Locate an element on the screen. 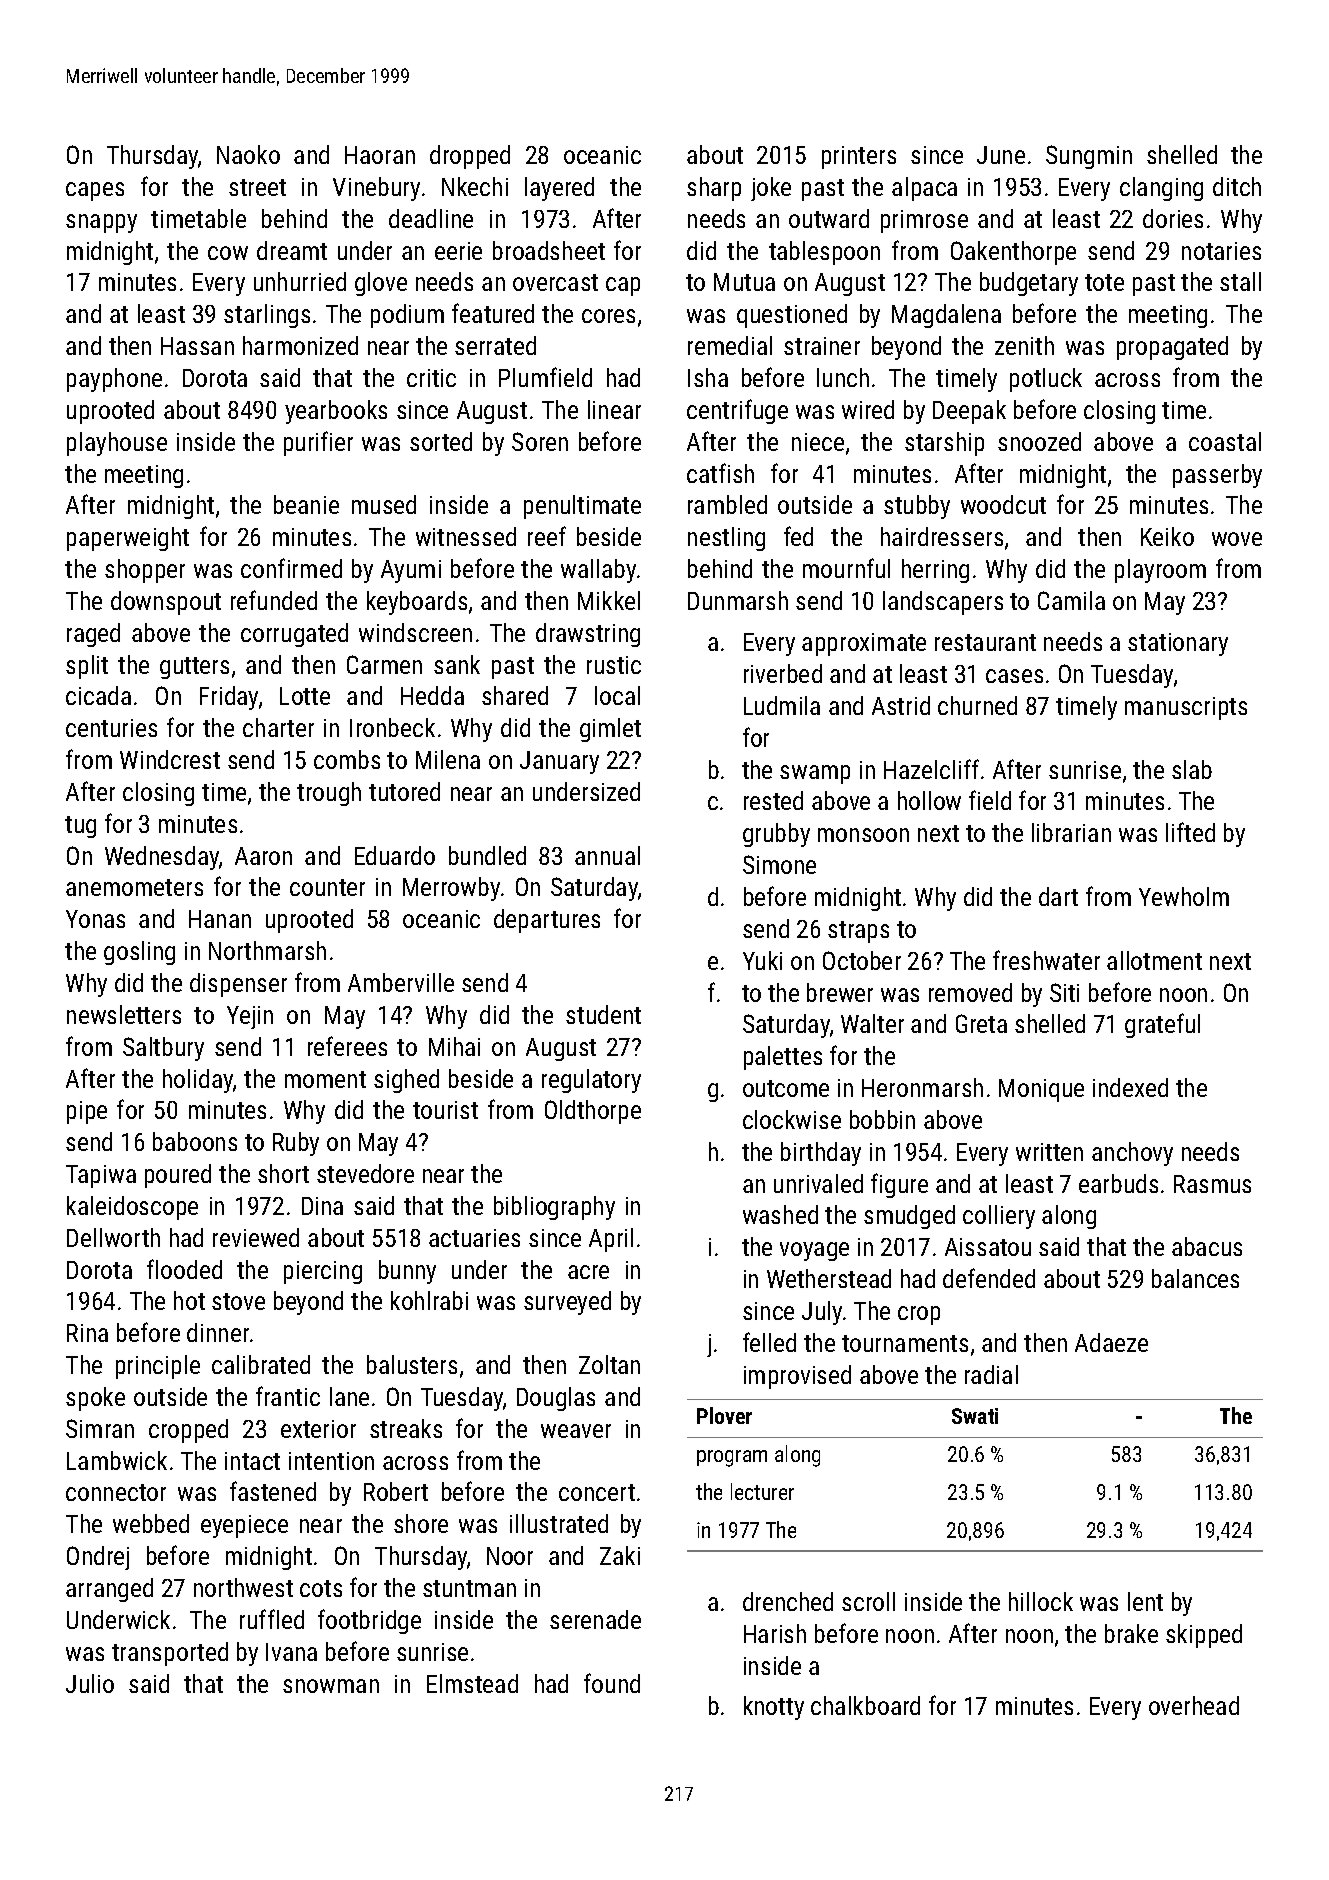 The width and height of the screenshot is (1329, 1880). dropped is located at coordinates (470, 157).
